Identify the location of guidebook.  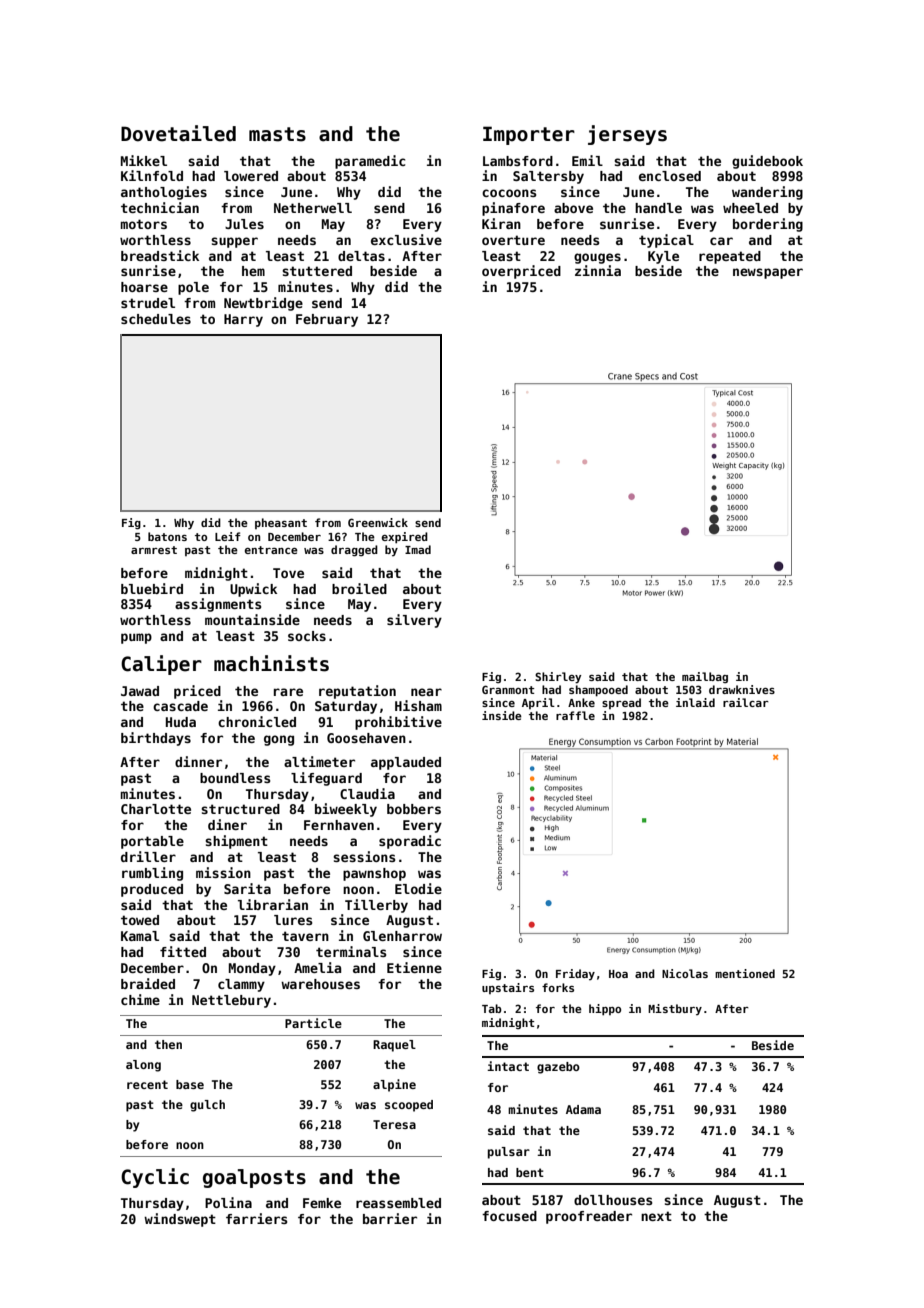
(767, 162).
